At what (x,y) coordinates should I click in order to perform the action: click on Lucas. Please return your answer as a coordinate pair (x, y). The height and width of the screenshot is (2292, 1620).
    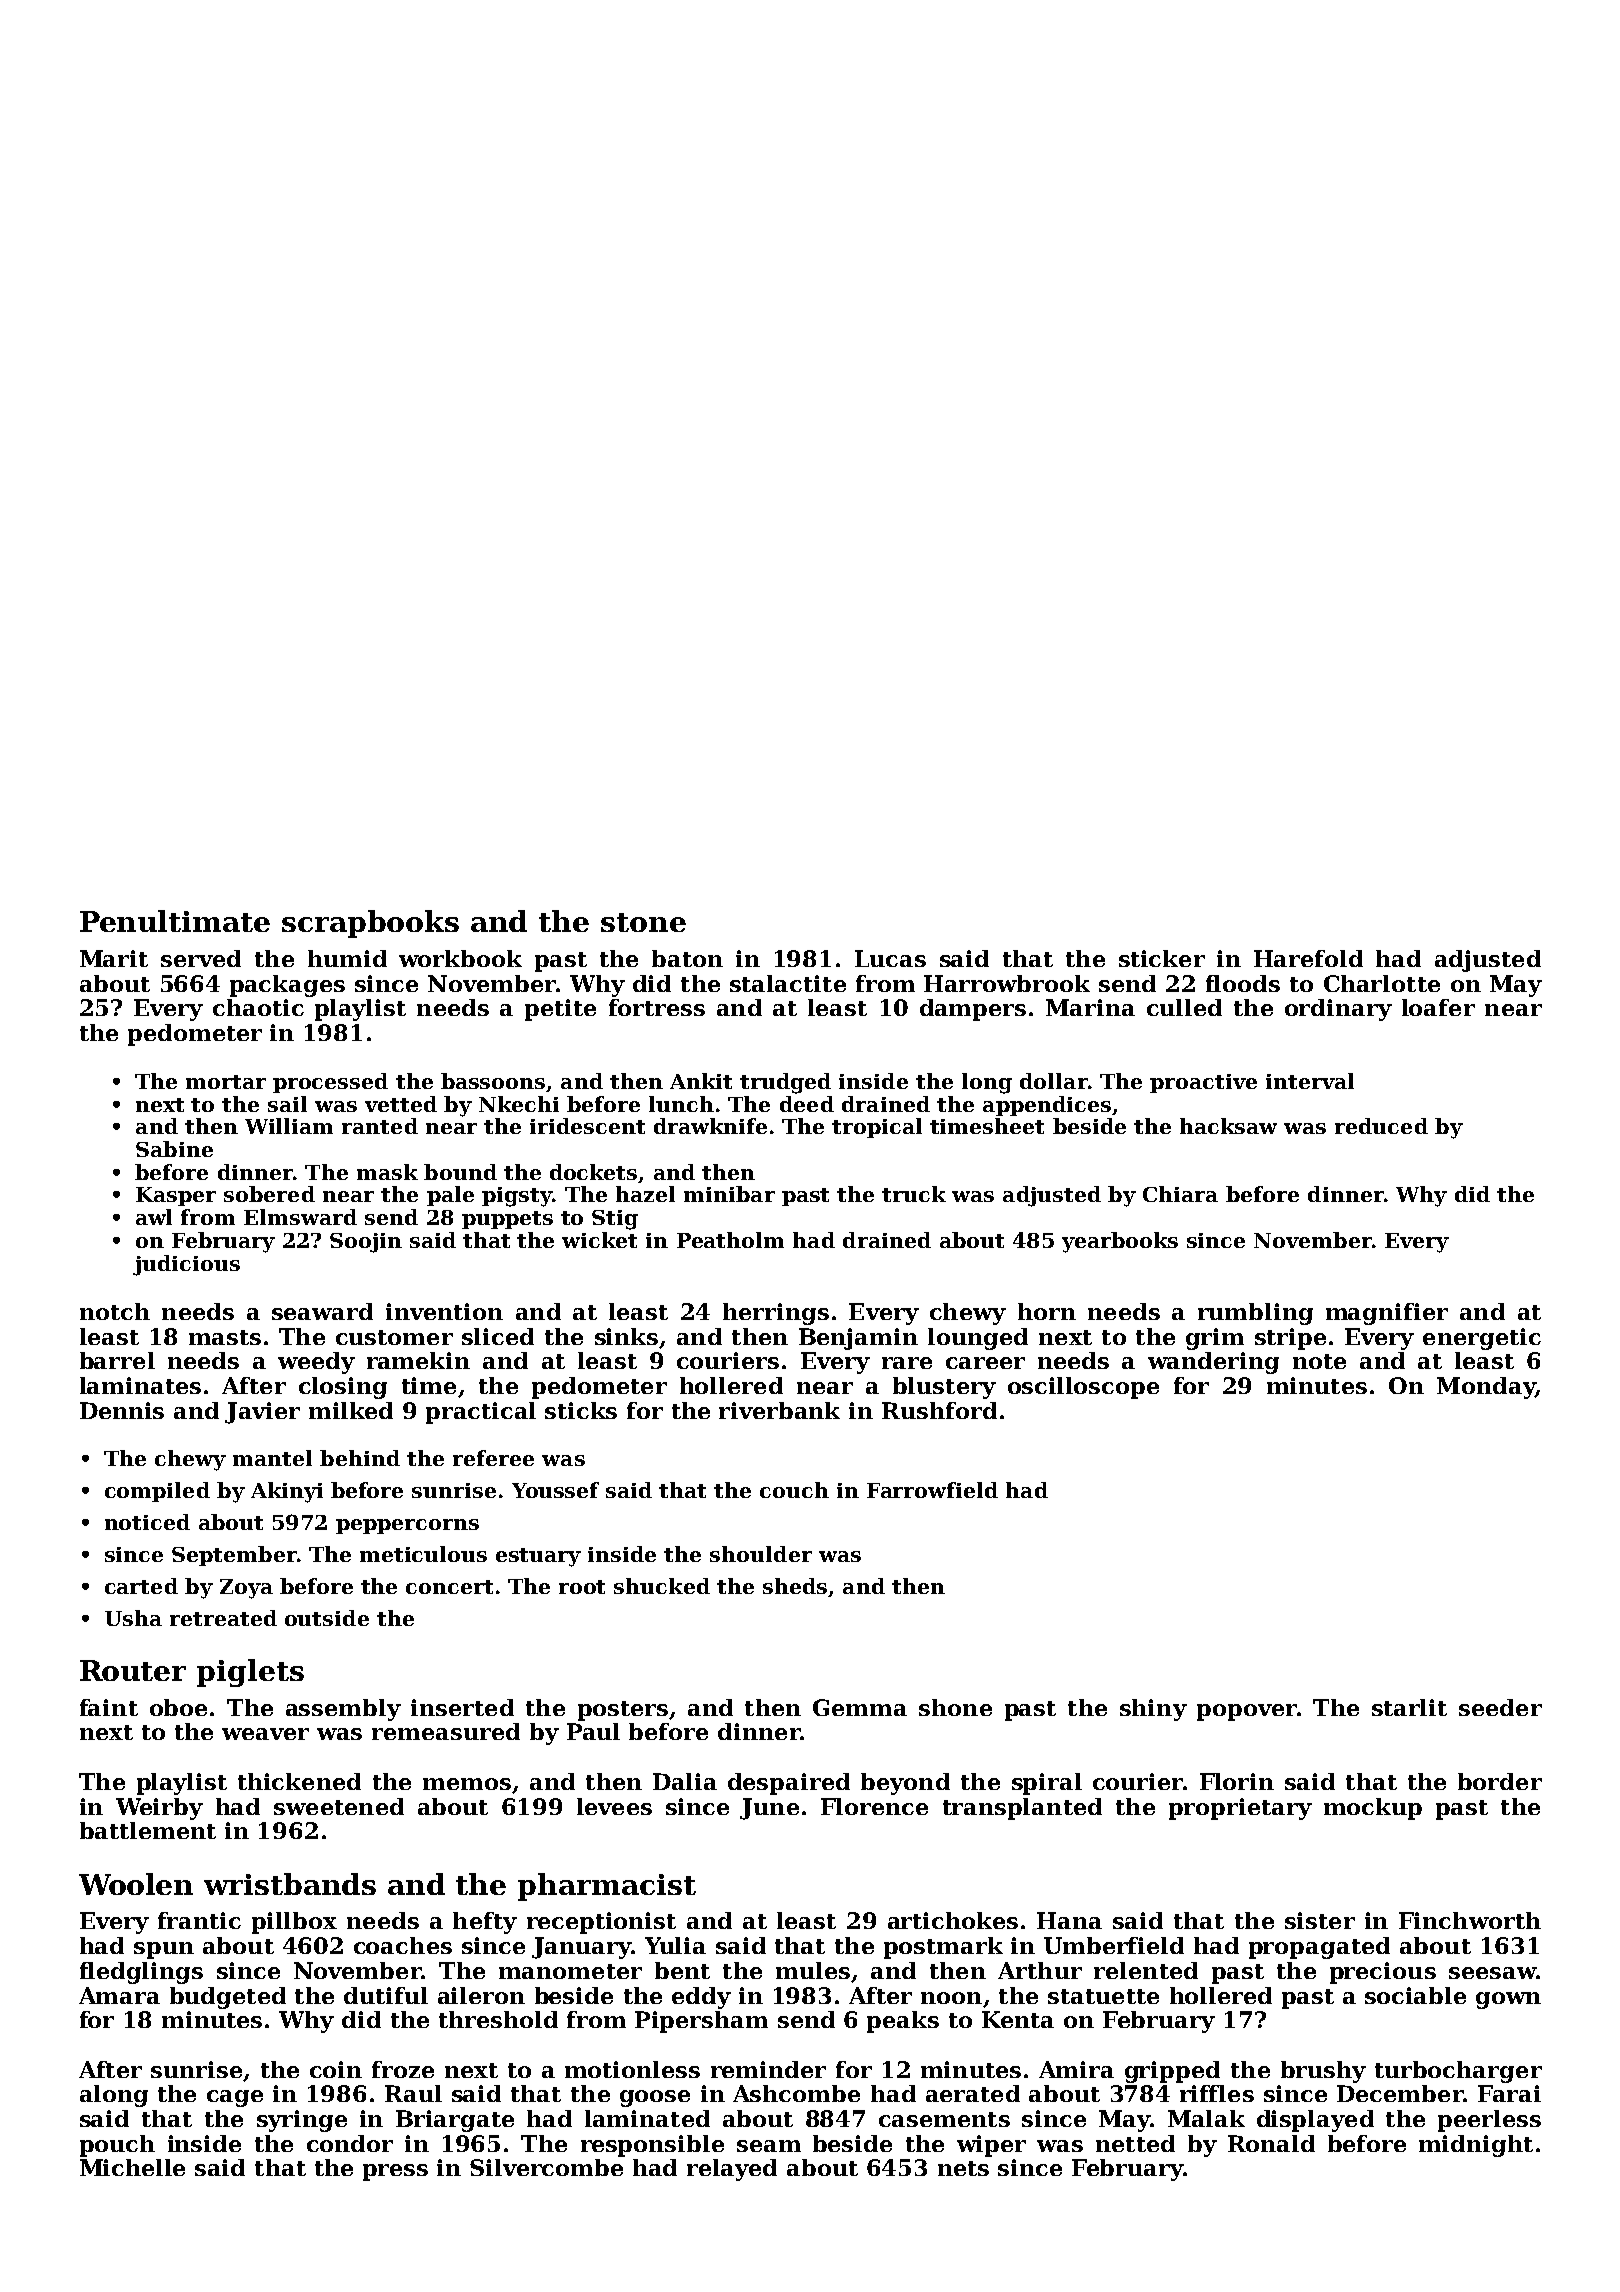
    Looking at the image, I should click on (890, 958).
